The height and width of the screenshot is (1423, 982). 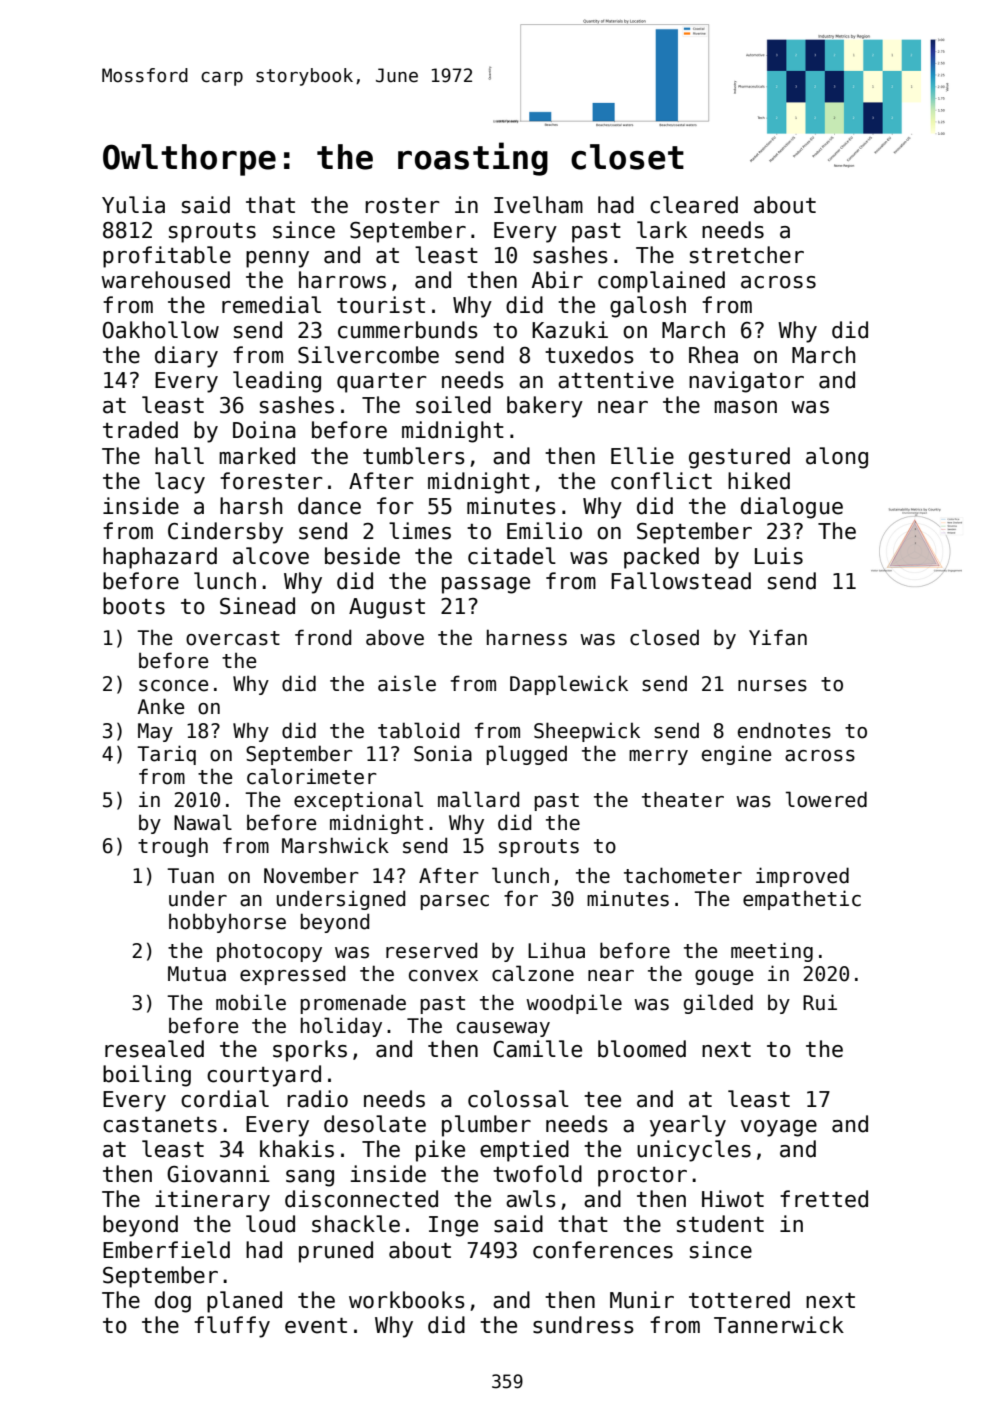 I want to click on stretcher, so click(x=747, y=255).
